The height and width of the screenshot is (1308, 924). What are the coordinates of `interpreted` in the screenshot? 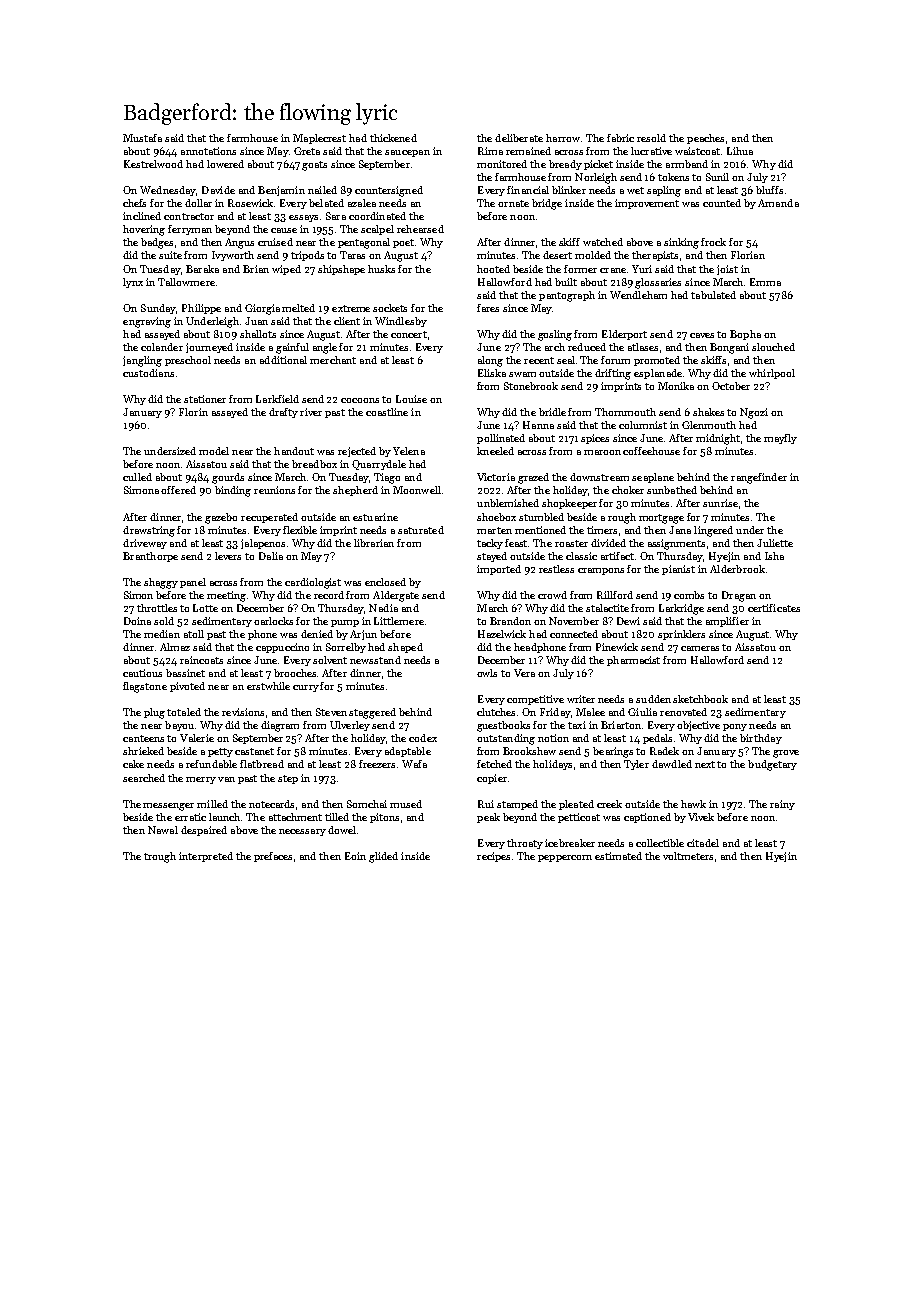 It's located at (206, 857).
